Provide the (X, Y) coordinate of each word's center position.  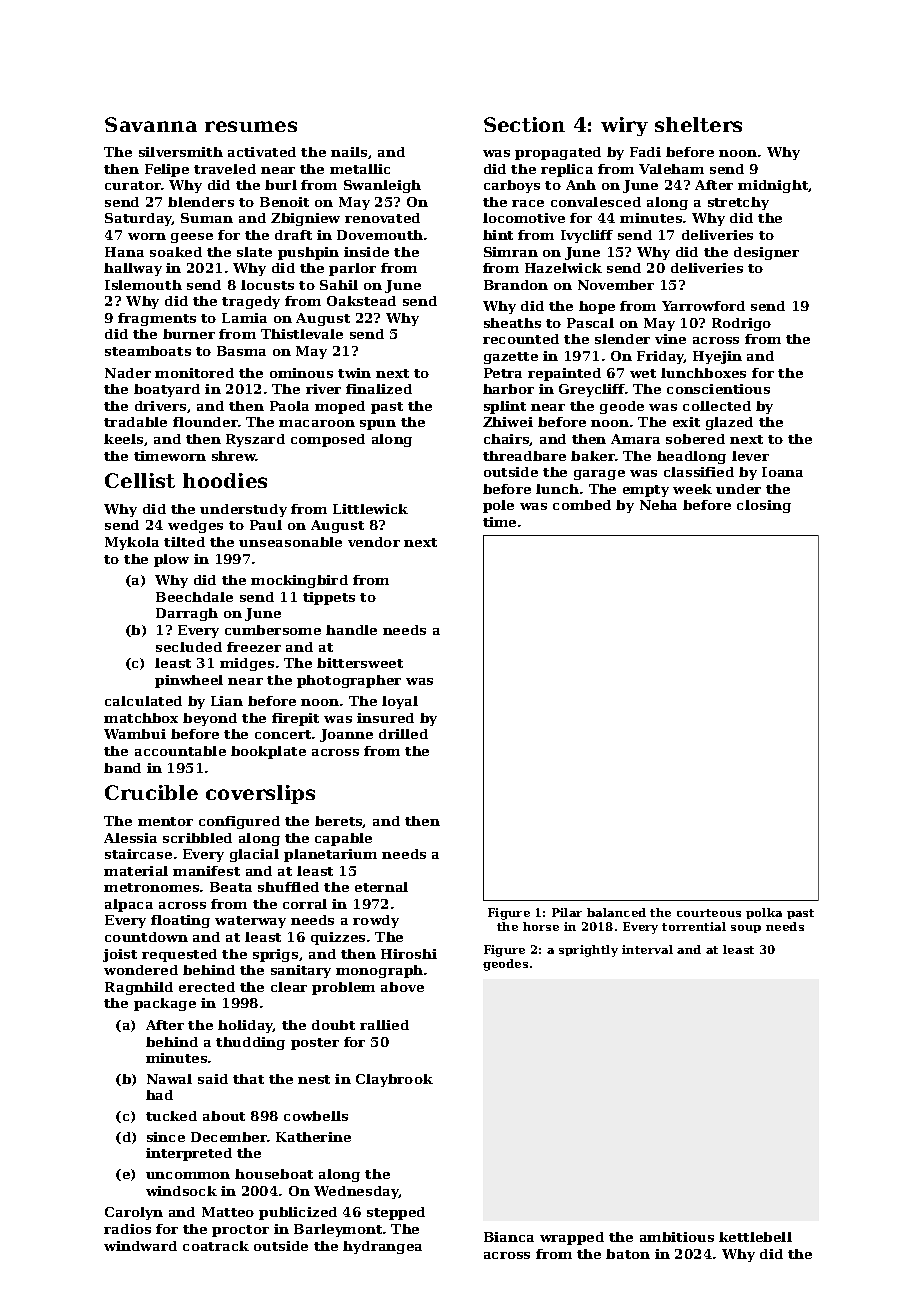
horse (541, 926)
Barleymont (338, 1230)
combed (582, 505)
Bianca (509, 1237)
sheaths (512, 323)
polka (764, 913)
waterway (250, 922)
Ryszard (255, 440)
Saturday (138, 219)
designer (766, 253)
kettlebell (755, 1237)
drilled (403, 734)
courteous (709, 913)
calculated (143, 701)
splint (505, 407)
